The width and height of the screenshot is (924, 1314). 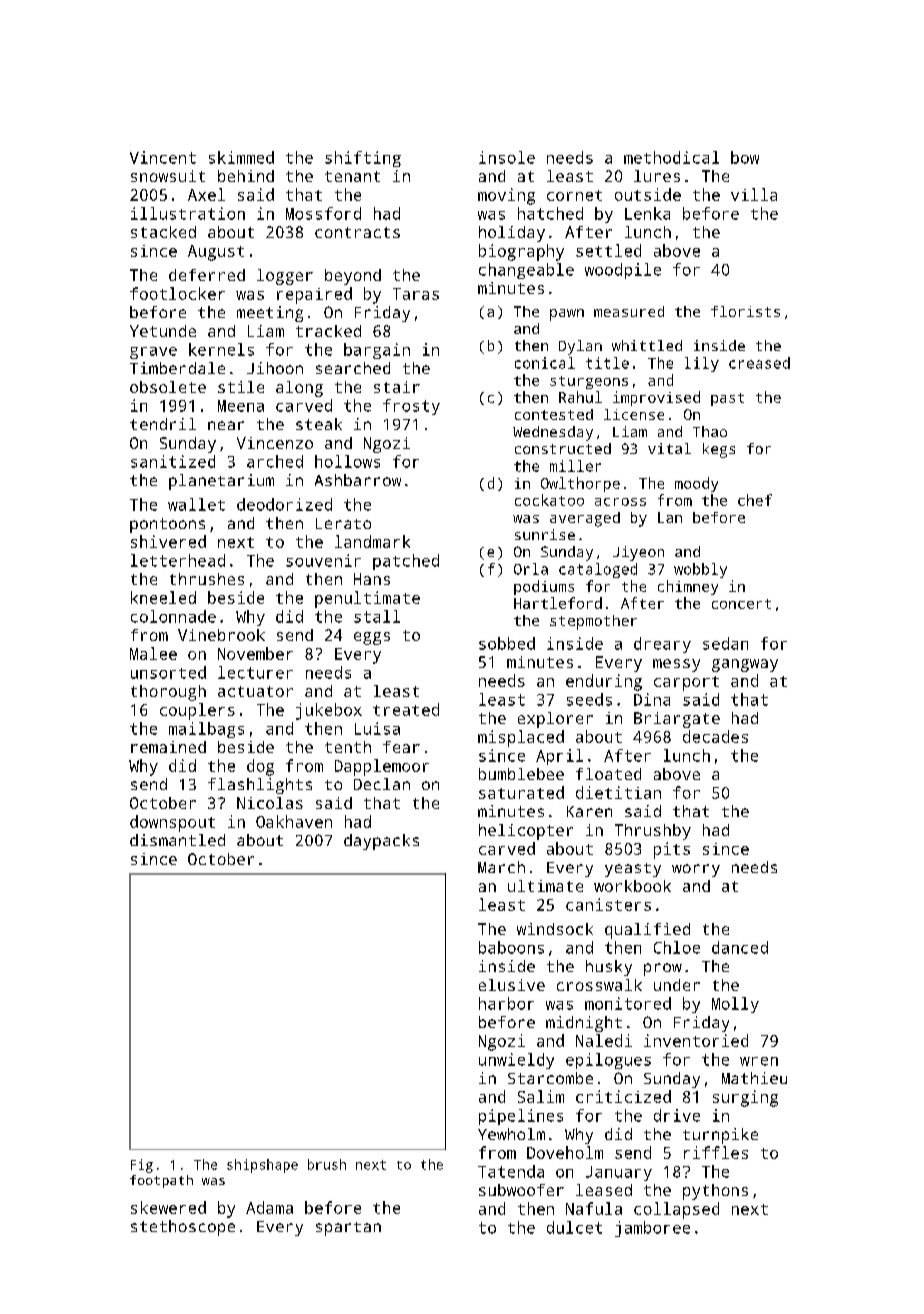 What do you see at coordinates (512, 985) in the screenshot?
I see `elusive` at bounding box center [512, 985].
